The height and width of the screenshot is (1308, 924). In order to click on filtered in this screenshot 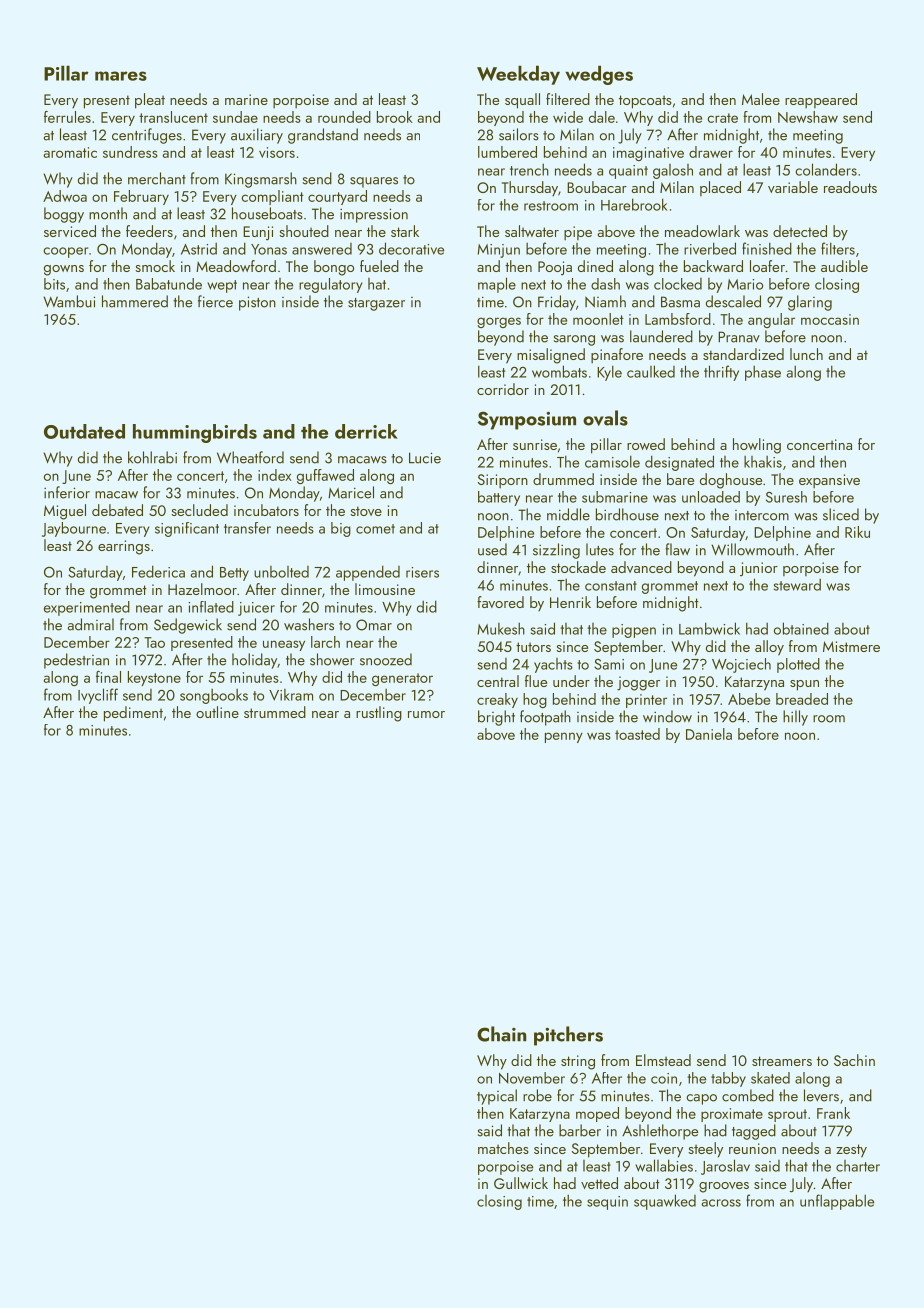, I will do `click(568, 99)`.
